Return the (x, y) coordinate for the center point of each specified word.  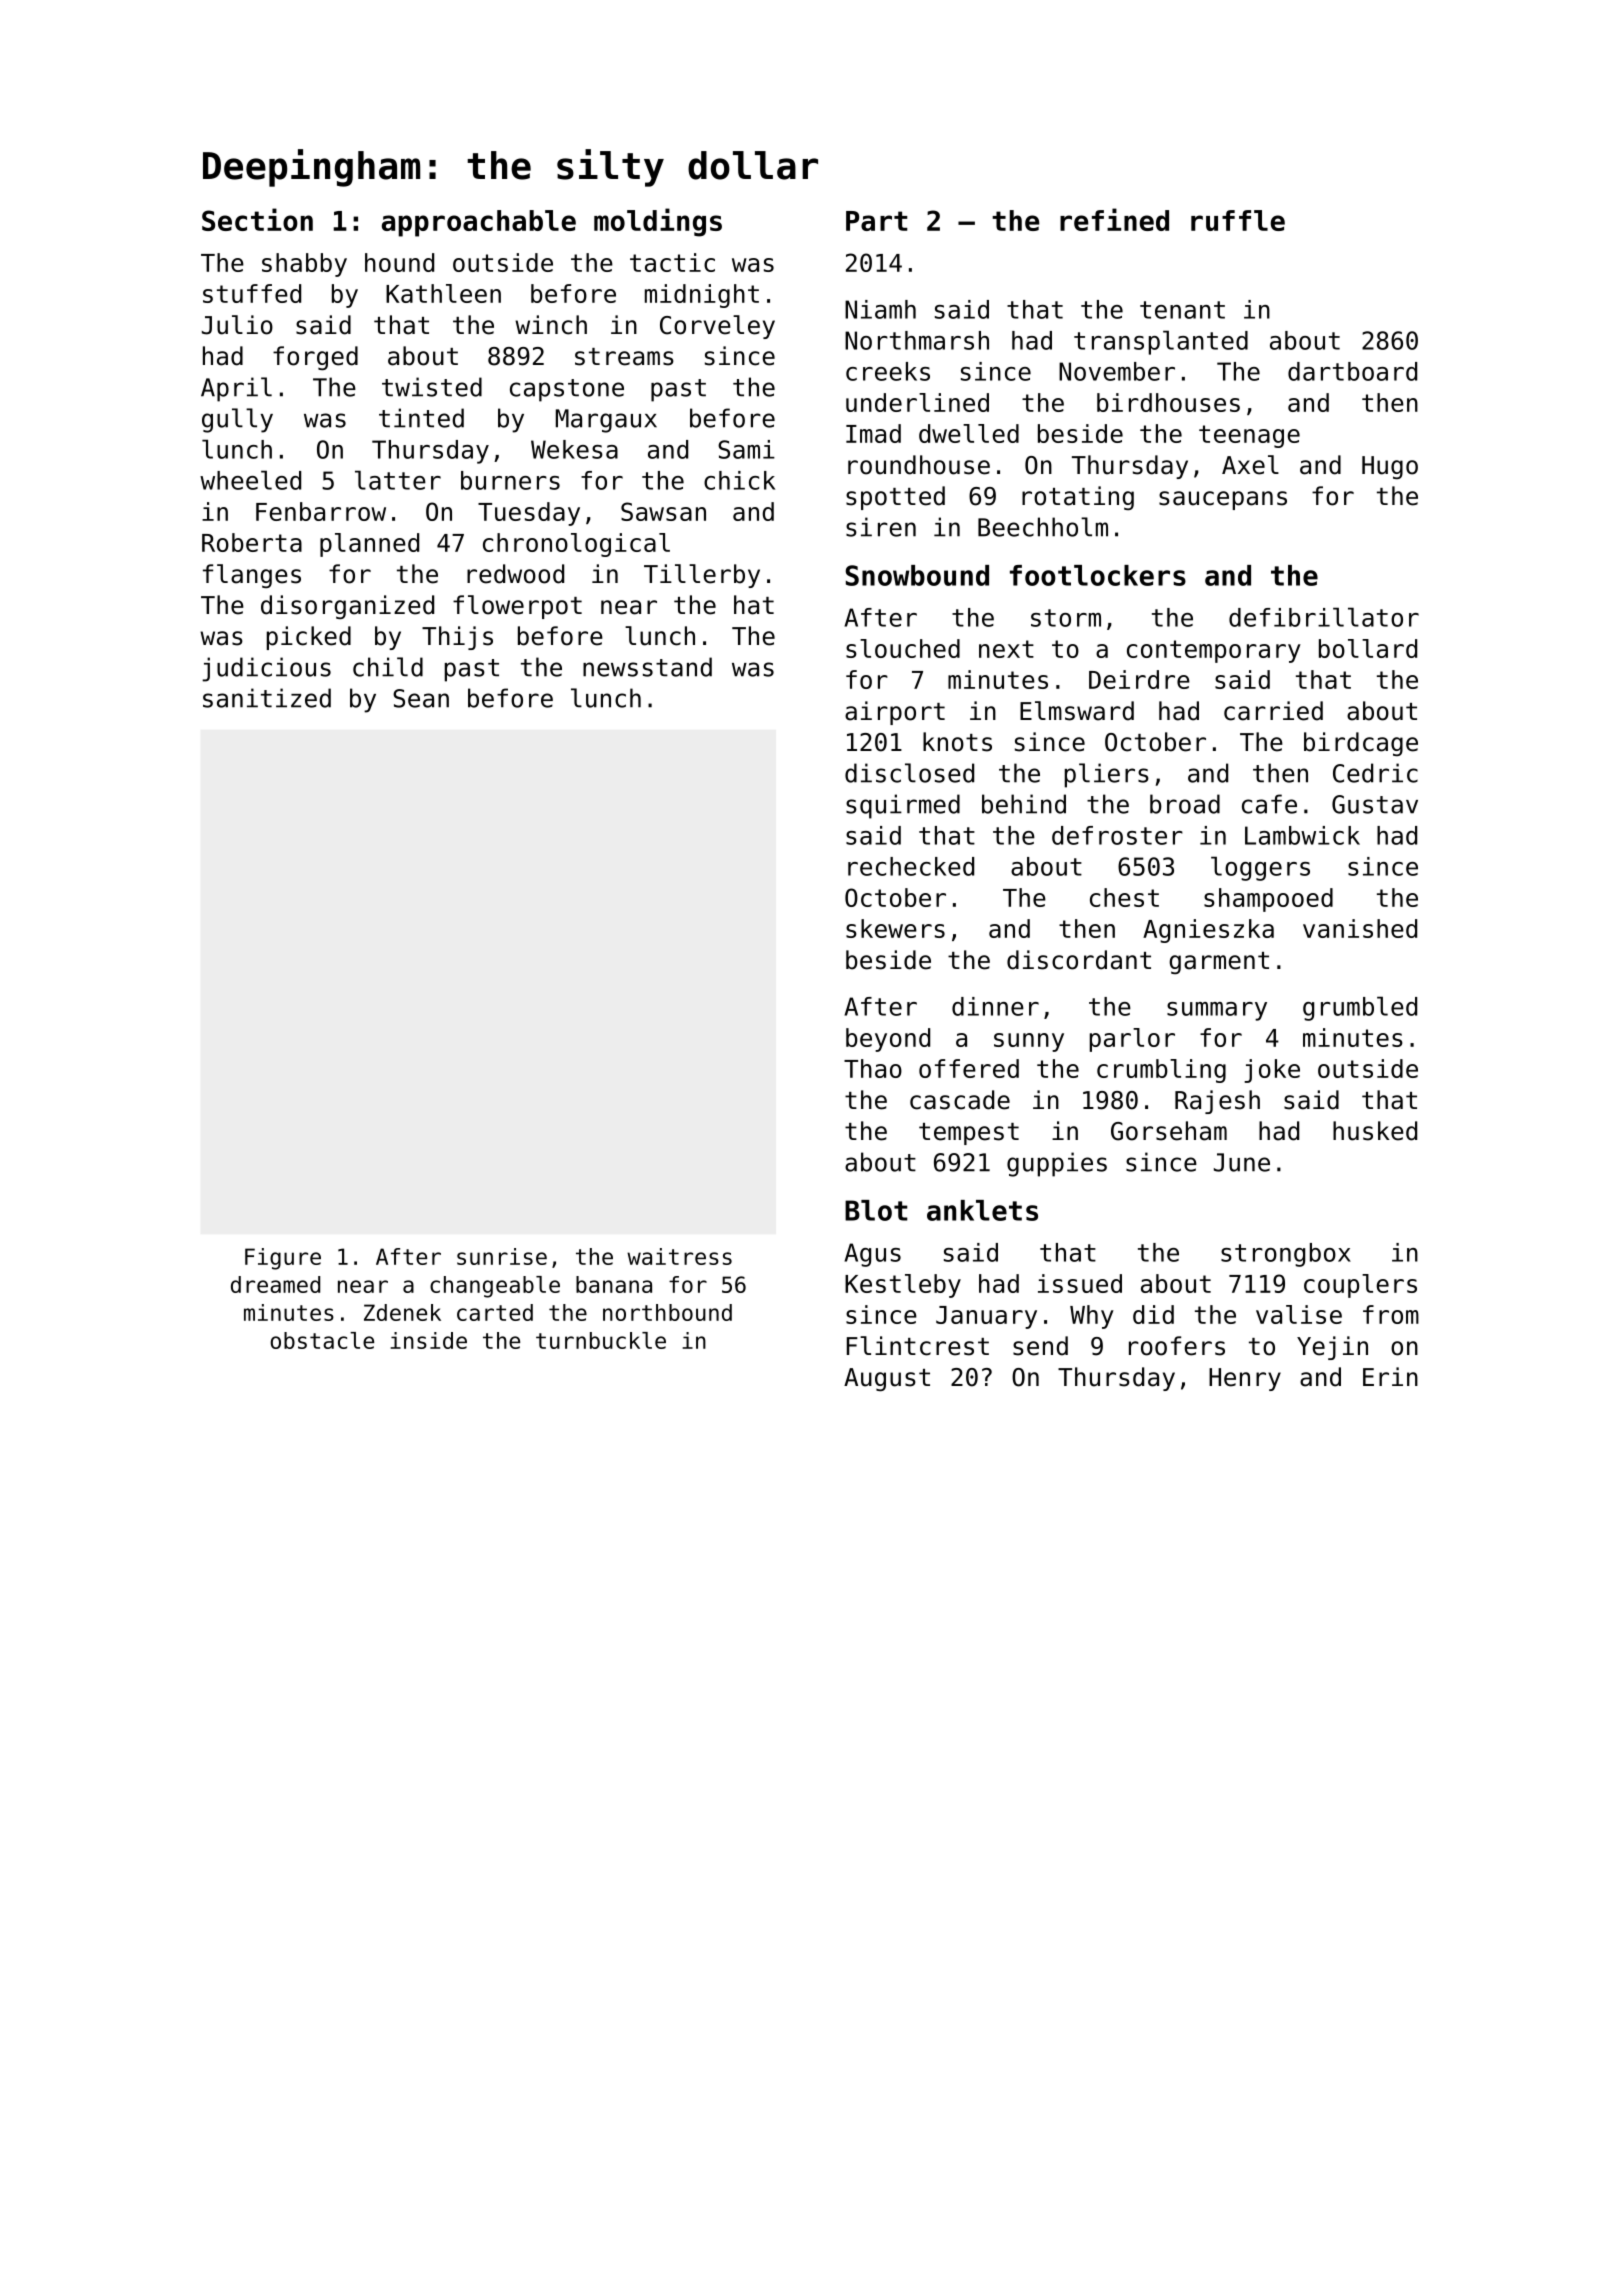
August (887, 1379)
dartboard (1352, 371)
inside (428, 1340)
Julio (237, 325)
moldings (658, 222)
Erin (1390, 1376)
